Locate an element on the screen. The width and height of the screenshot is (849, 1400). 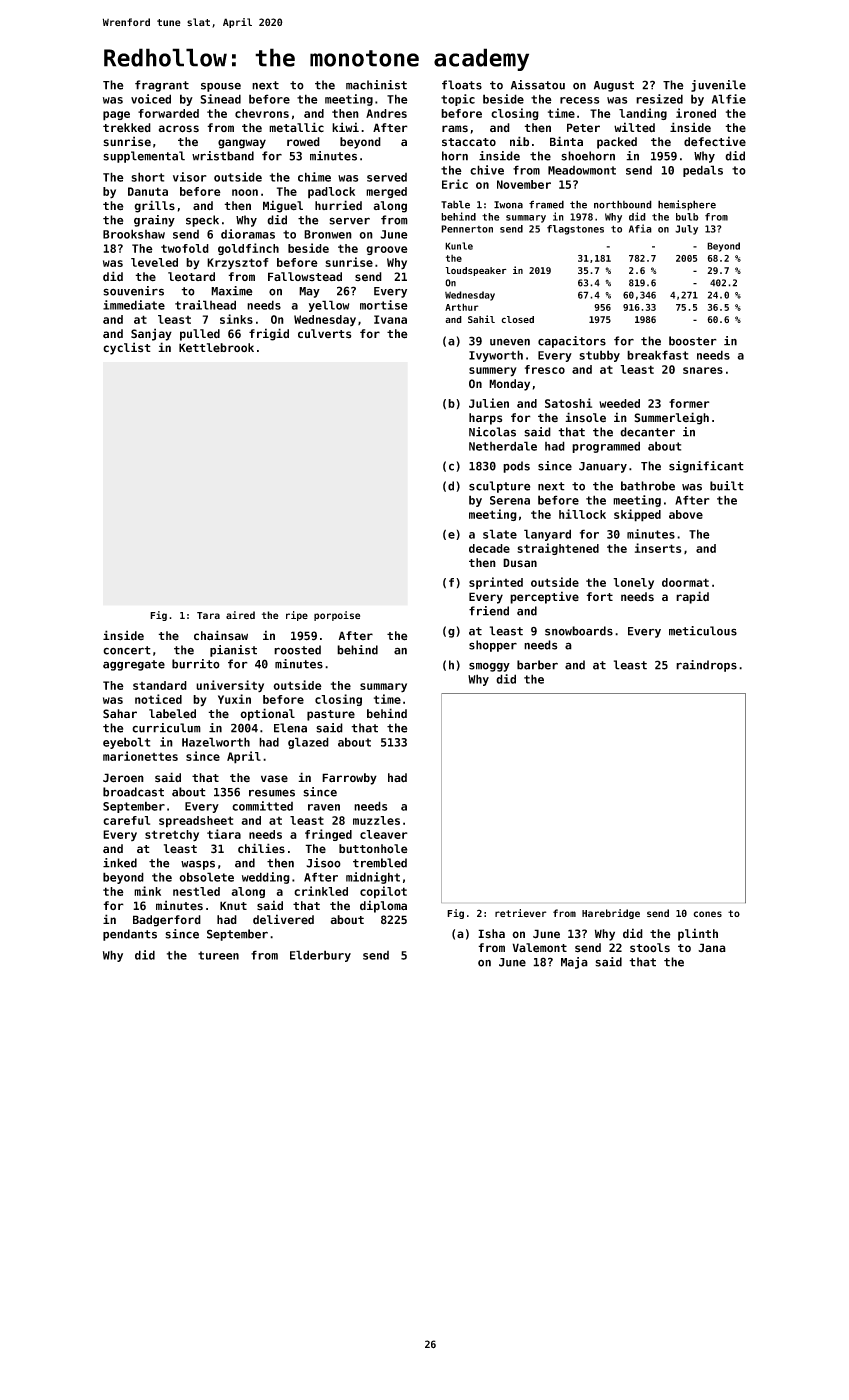
hemisphere is located at coordinates (687, 205).
